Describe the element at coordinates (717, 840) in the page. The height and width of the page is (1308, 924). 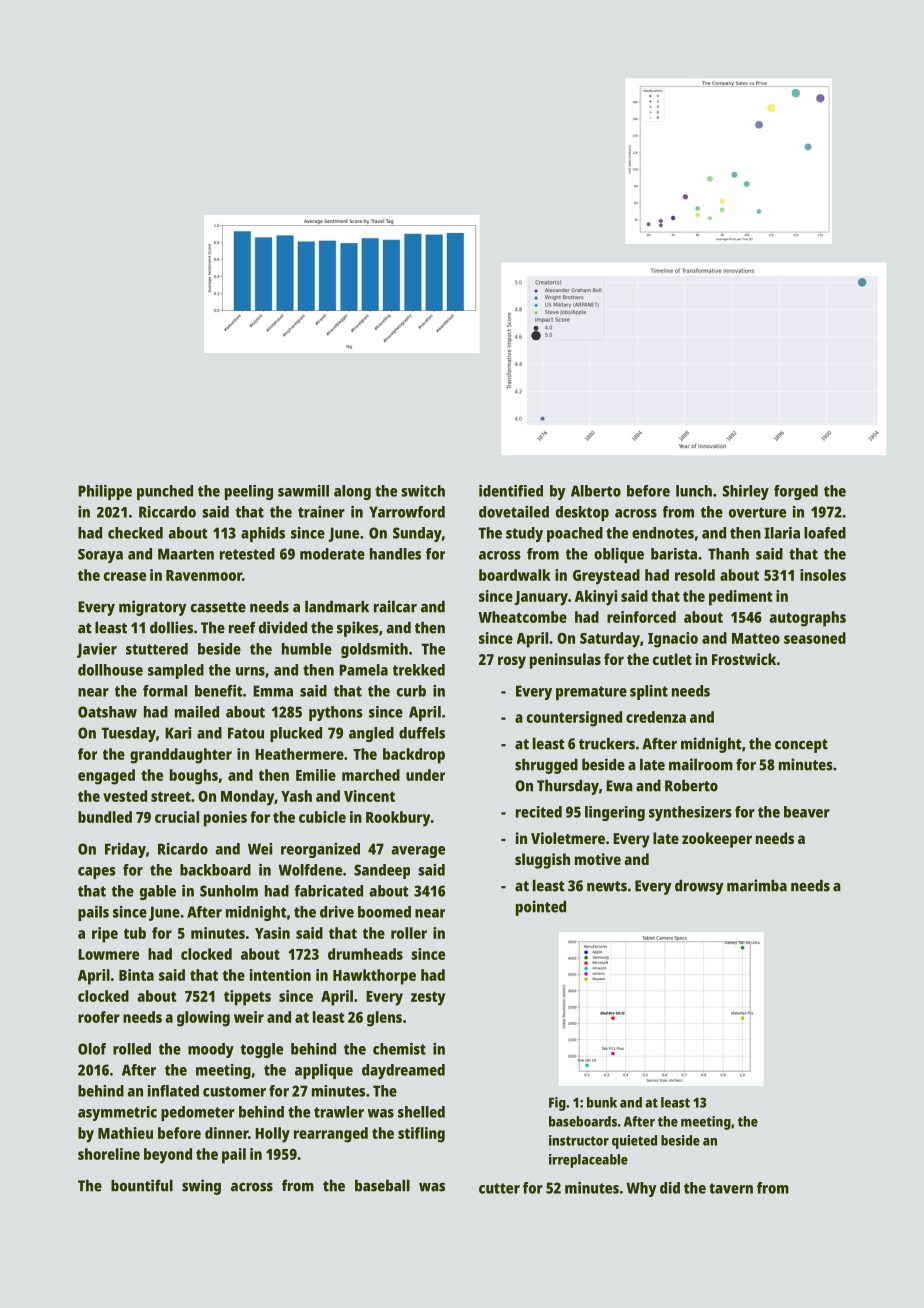
I see `zookeeper` at that location.
